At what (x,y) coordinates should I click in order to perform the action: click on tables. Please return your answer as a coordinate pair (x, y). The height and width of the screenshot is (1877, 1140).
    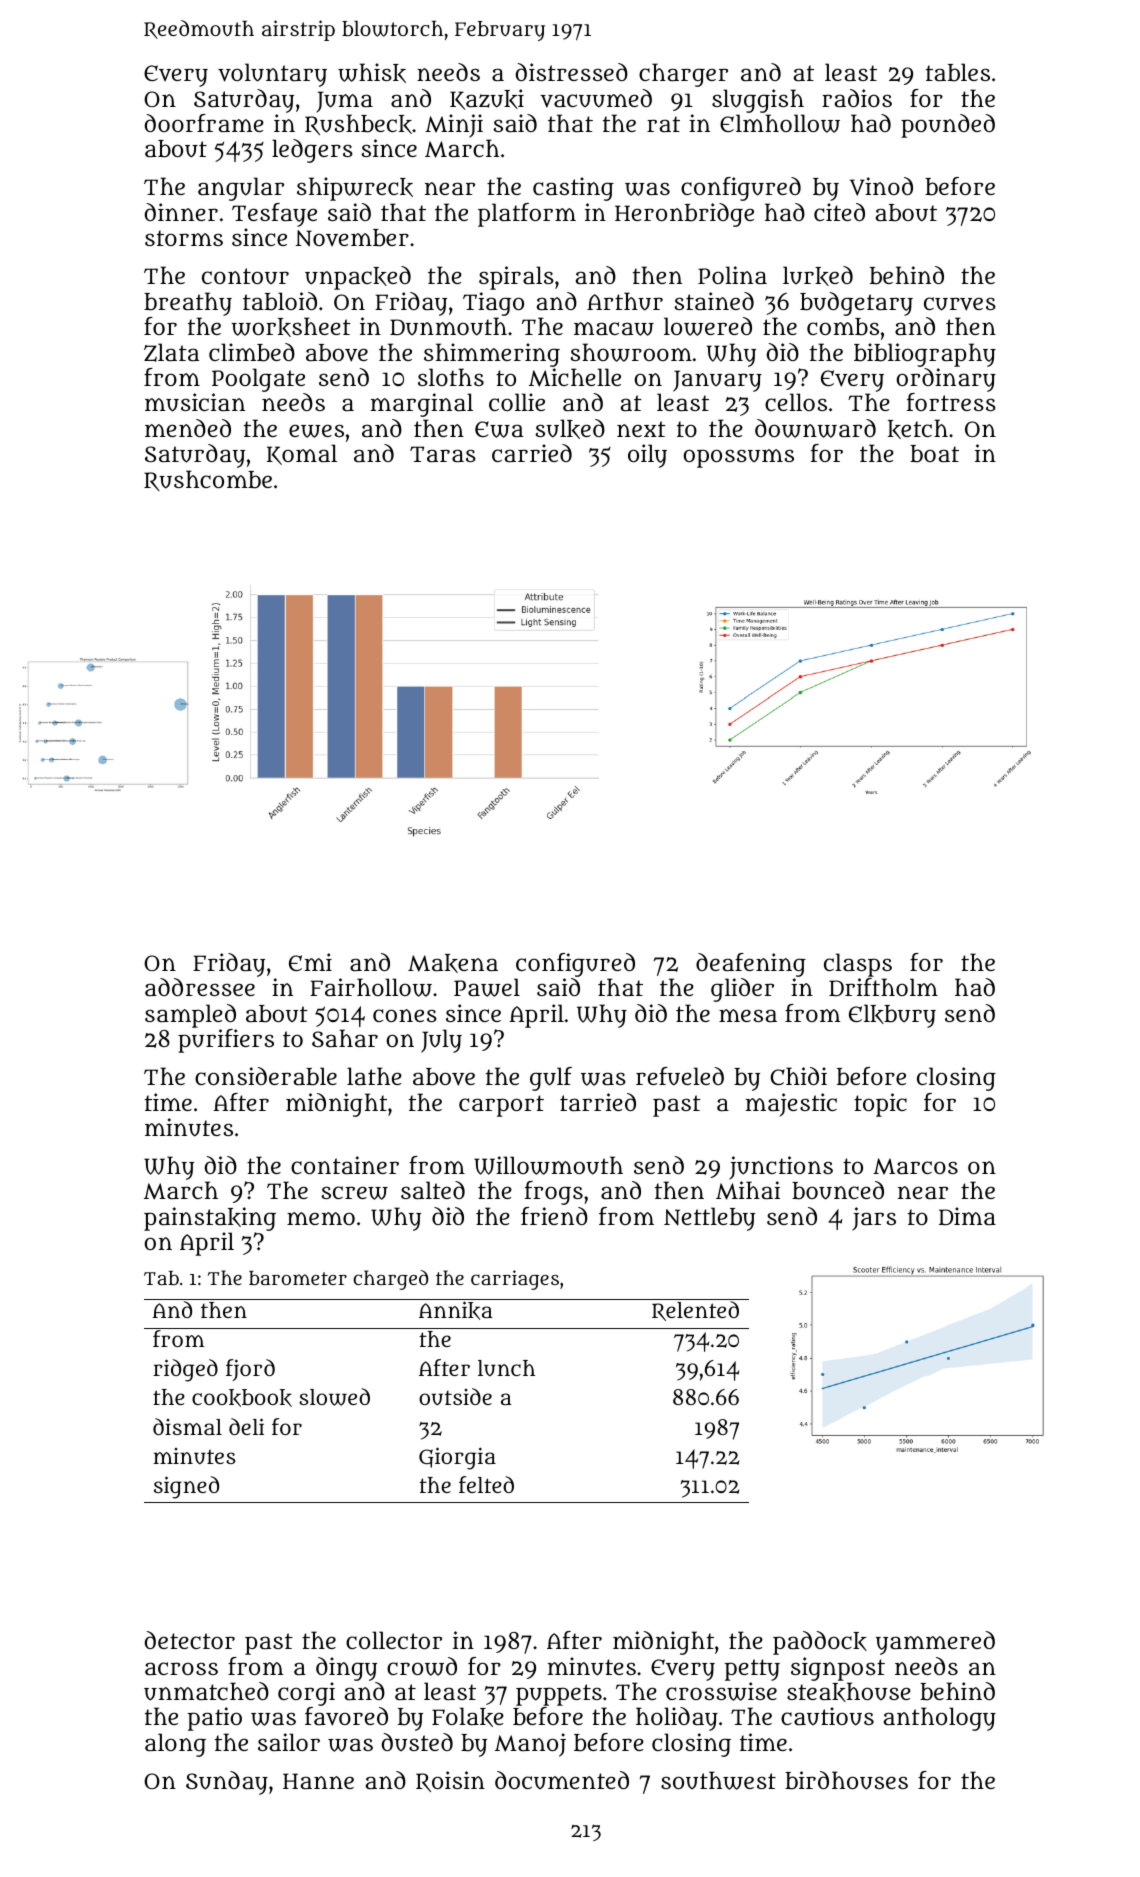
    Looking at the image, I should click on (958, 72).
